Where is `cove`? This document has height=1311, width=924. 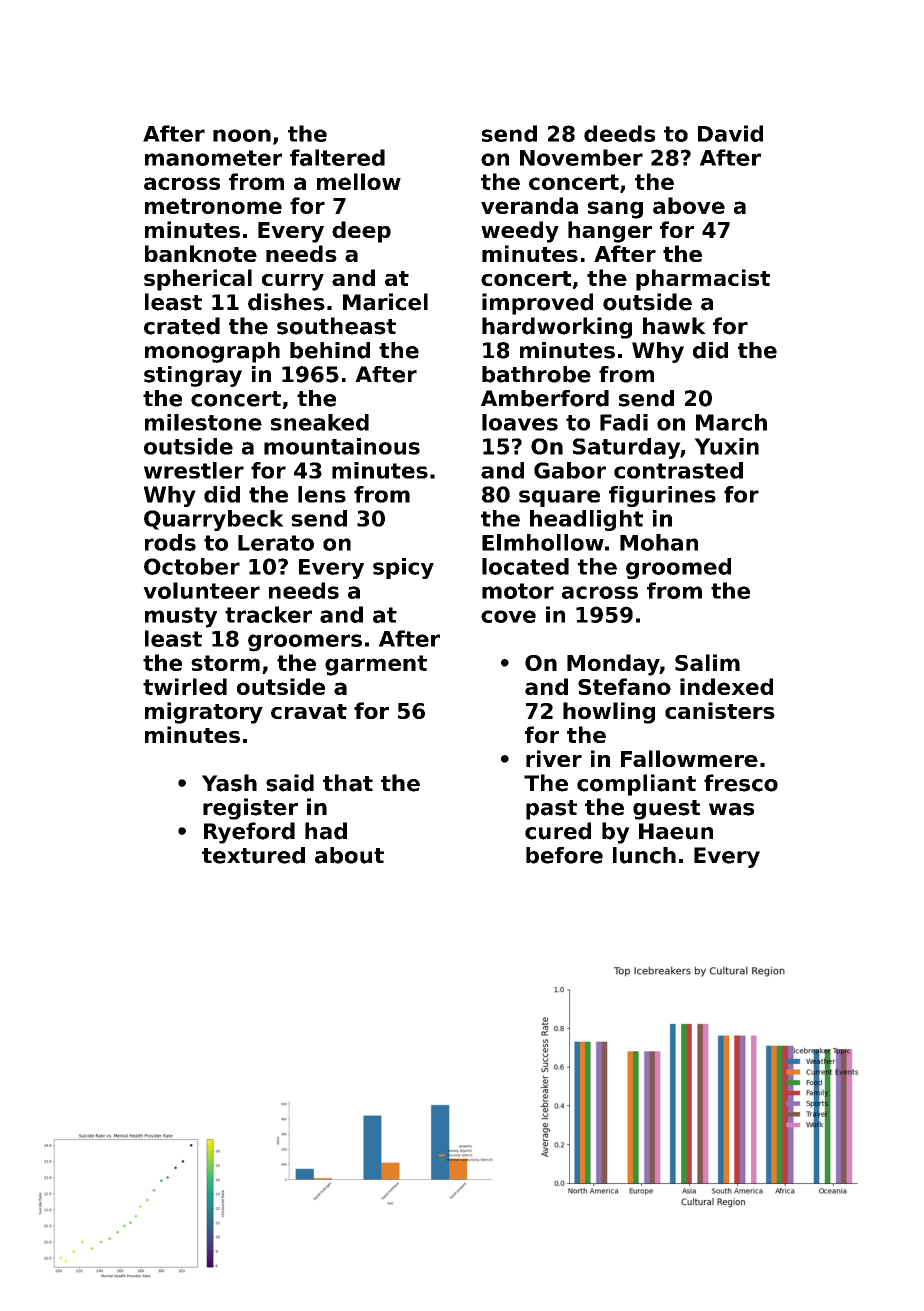
cove is located at coordinates (508, 616).
